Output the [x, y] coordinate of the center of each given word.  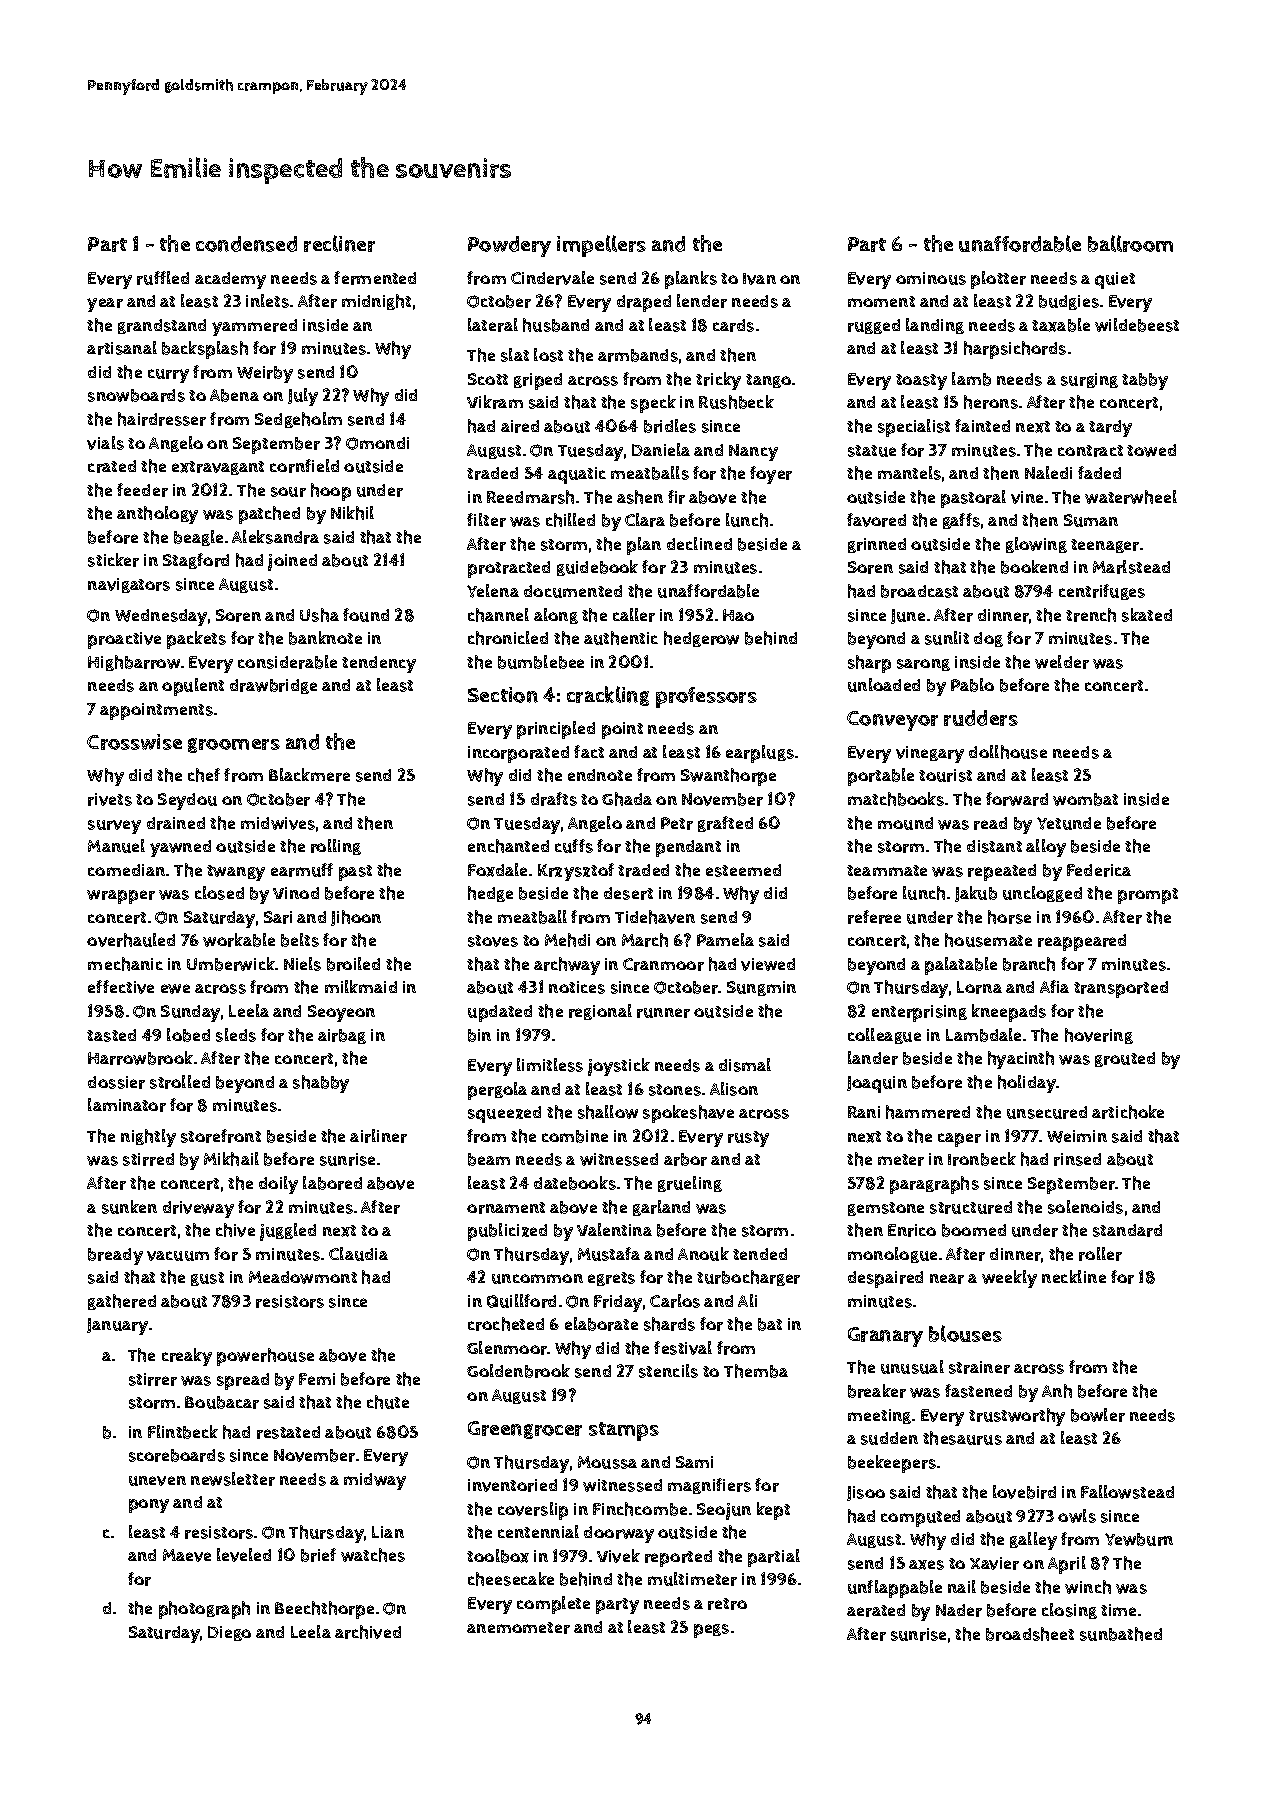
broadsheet [1030, 1634]
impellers [601, 246]
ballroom [1130, 243]
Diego [229, 1633]
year [105, 305]
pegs [711, 1631]
